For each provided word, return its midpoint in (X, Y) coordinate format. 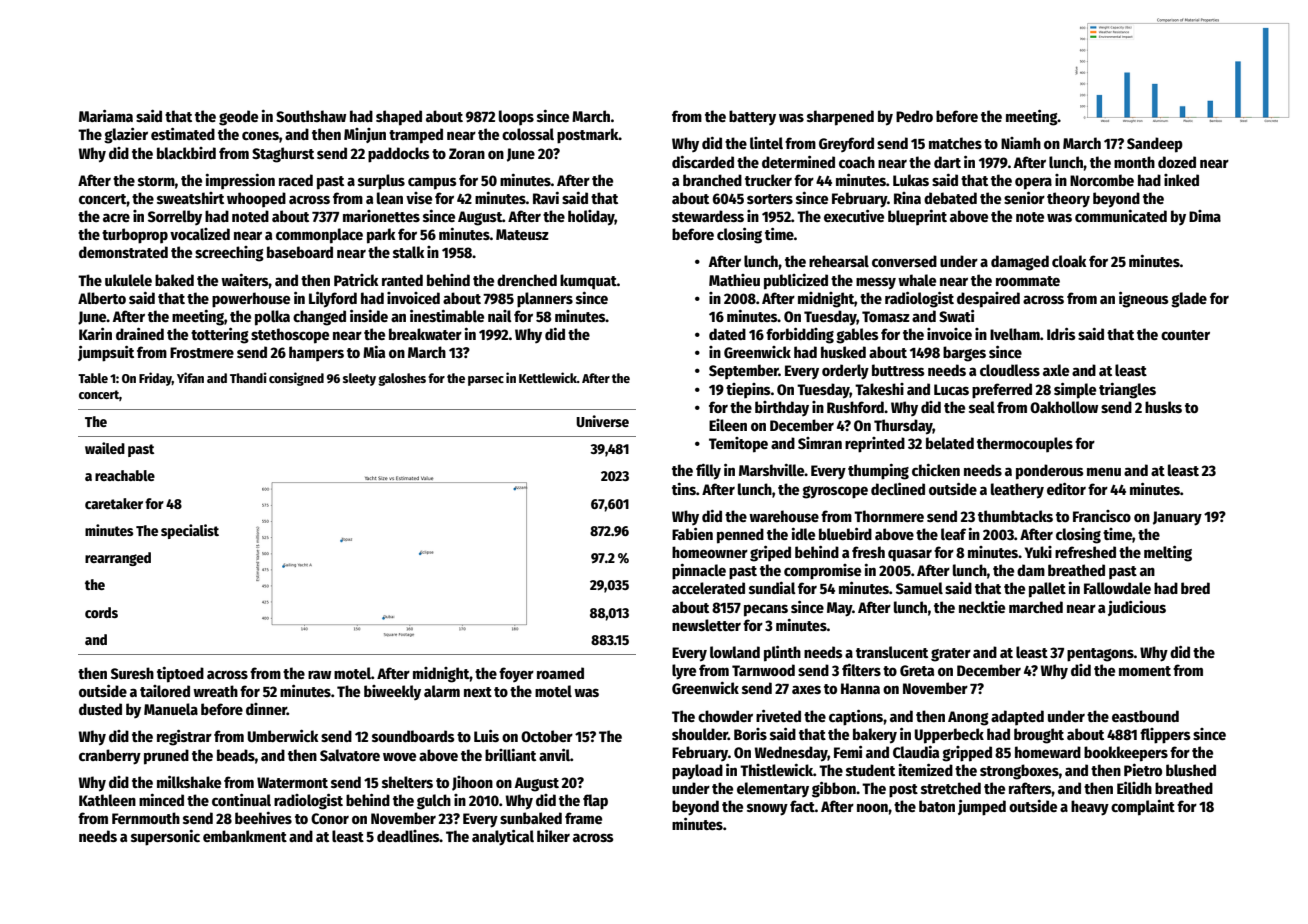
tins (684, 489)
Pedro (914, 116)
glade (1189, 300)
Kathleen (107, 800)
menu (1104, 471)
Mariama (106, 116)
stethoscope (290, 336)
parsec (486, 381)
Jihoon (472, 783)
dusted (100, 709)
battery (752, 117)
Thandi (248, 377)
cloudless (1010, 370)
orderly (845, 372)
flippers (1165, 736)
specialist (190, 531)
